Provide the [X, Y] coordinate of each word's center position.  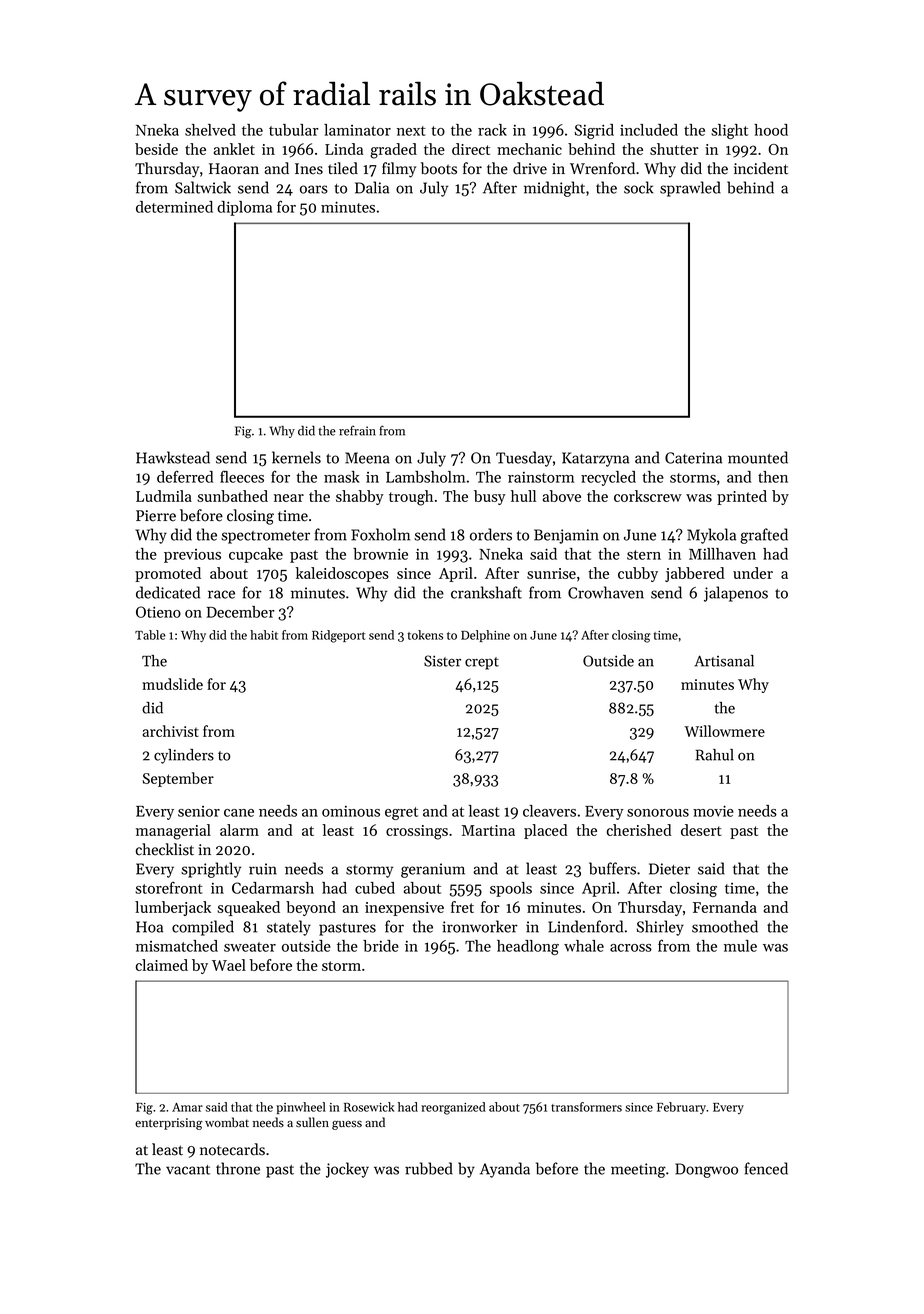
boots [439, 168]
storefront [169, 888]
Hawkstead [173, 457]
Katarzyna [595, 459]
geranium [433, 870]
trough [411, 498]
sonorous [658, 813]
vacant [188, 1170]
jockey [347, 1170]
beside [156, 149]
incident [761, 168]
